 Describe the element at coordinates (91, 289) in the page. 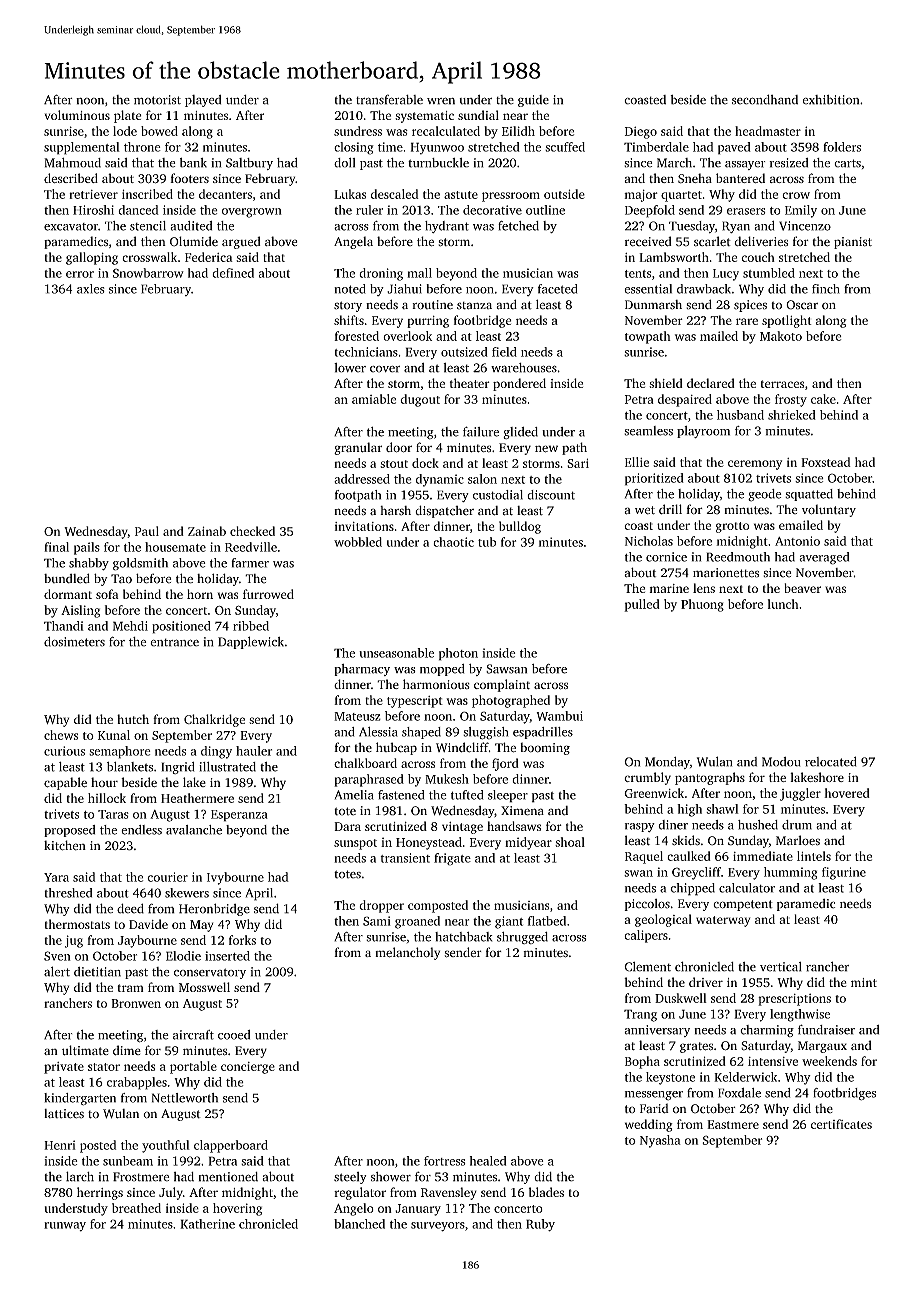

I see `axles` at that location.
